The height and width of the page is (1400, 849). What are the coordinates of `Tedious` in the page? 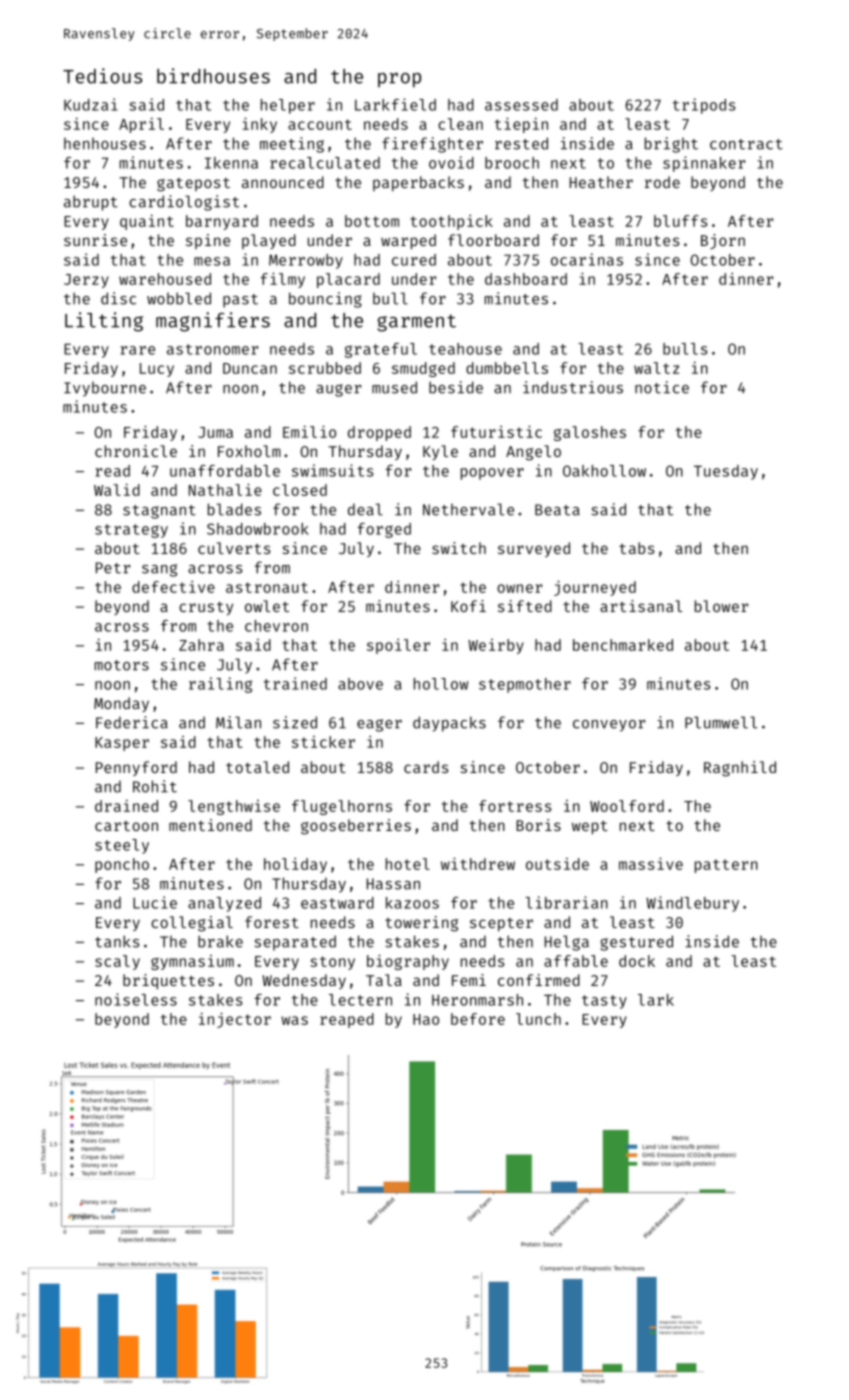 It's located at (102, 76).
